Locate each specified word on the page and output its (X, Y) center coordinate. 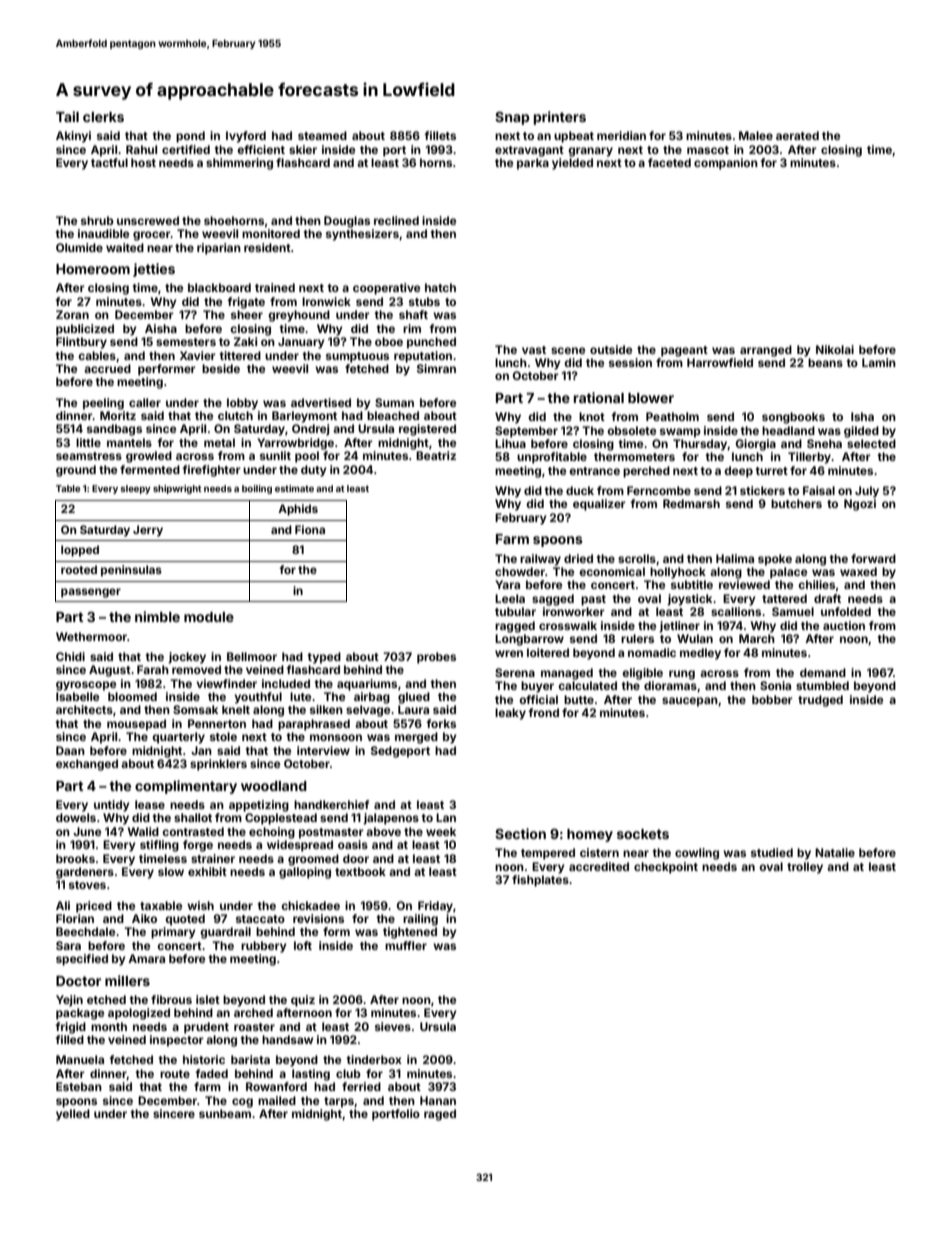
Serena (515, 672)
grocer (152, 236)
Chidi (70, 656)
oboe (389, 341)
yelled (73, 1115)
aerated (797, 135)
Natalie (835, 852)
